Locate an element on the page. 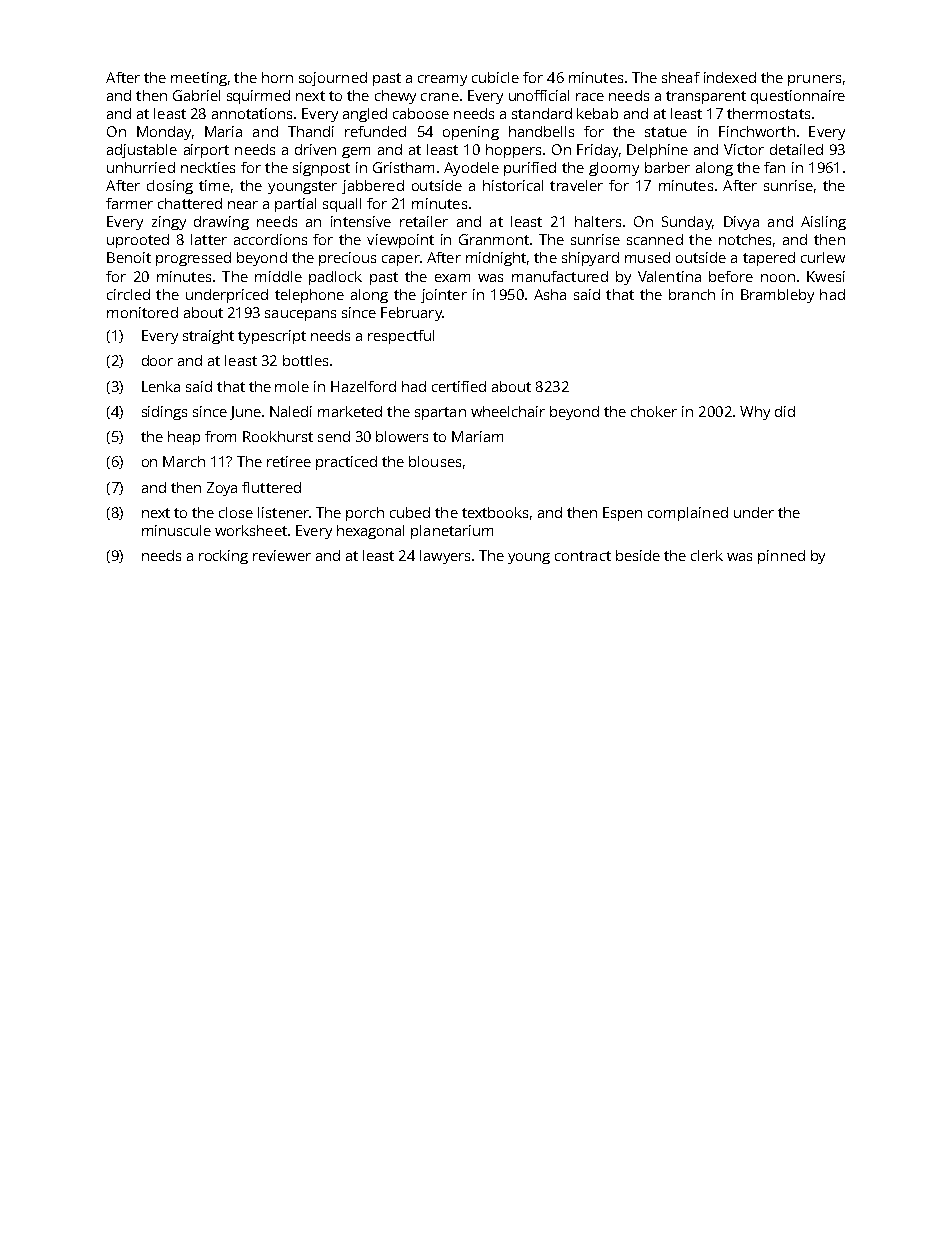  Sunday is located at coordinates (687, 223).
